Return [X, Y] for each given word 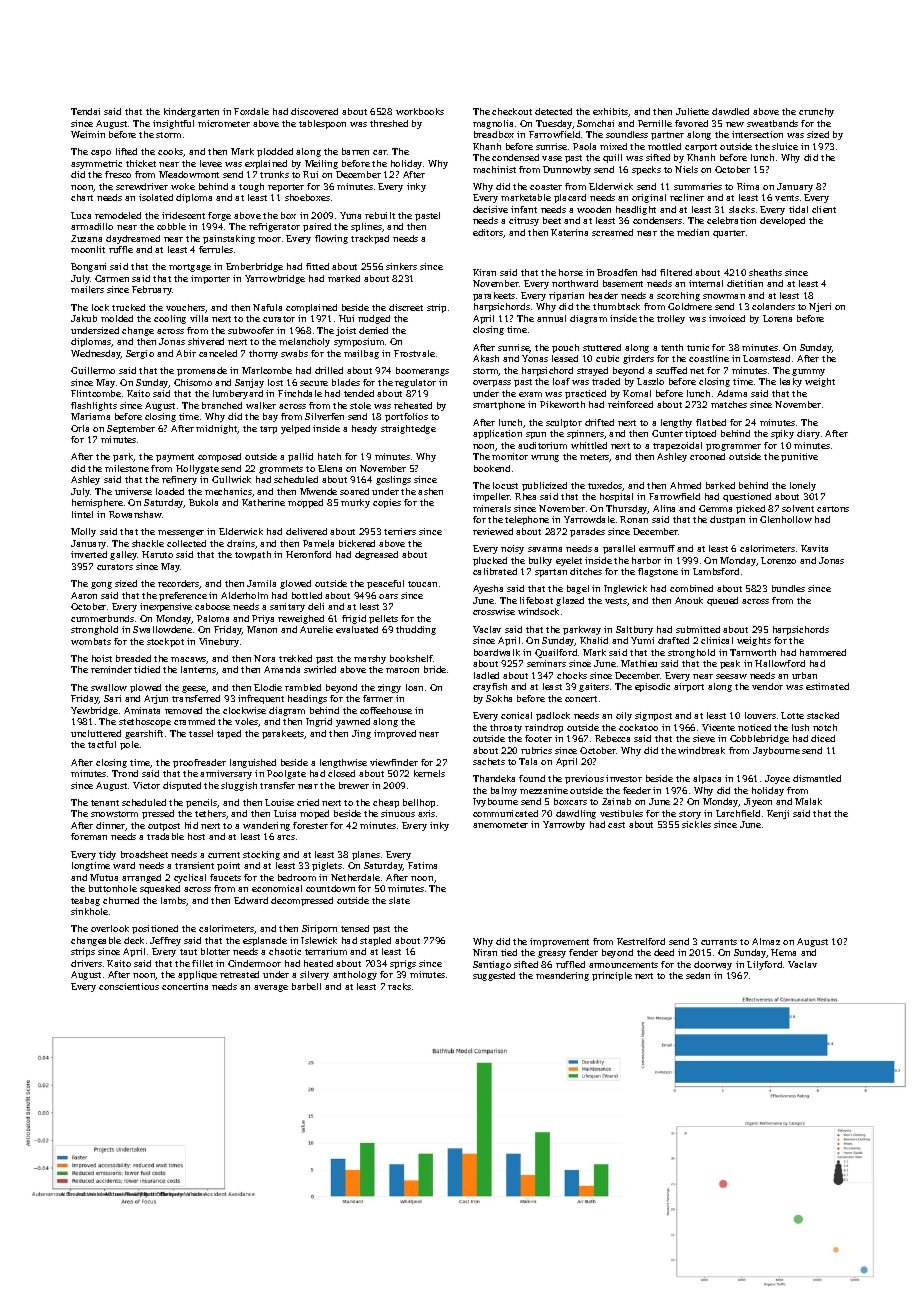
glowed [295, 584]
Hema [783, 952]
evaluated [357, 629]
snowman [724, 296]
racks [399, 986]
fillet [202, 963]
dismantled [817, 778]
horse [571, 272]
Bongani [88, 267]
